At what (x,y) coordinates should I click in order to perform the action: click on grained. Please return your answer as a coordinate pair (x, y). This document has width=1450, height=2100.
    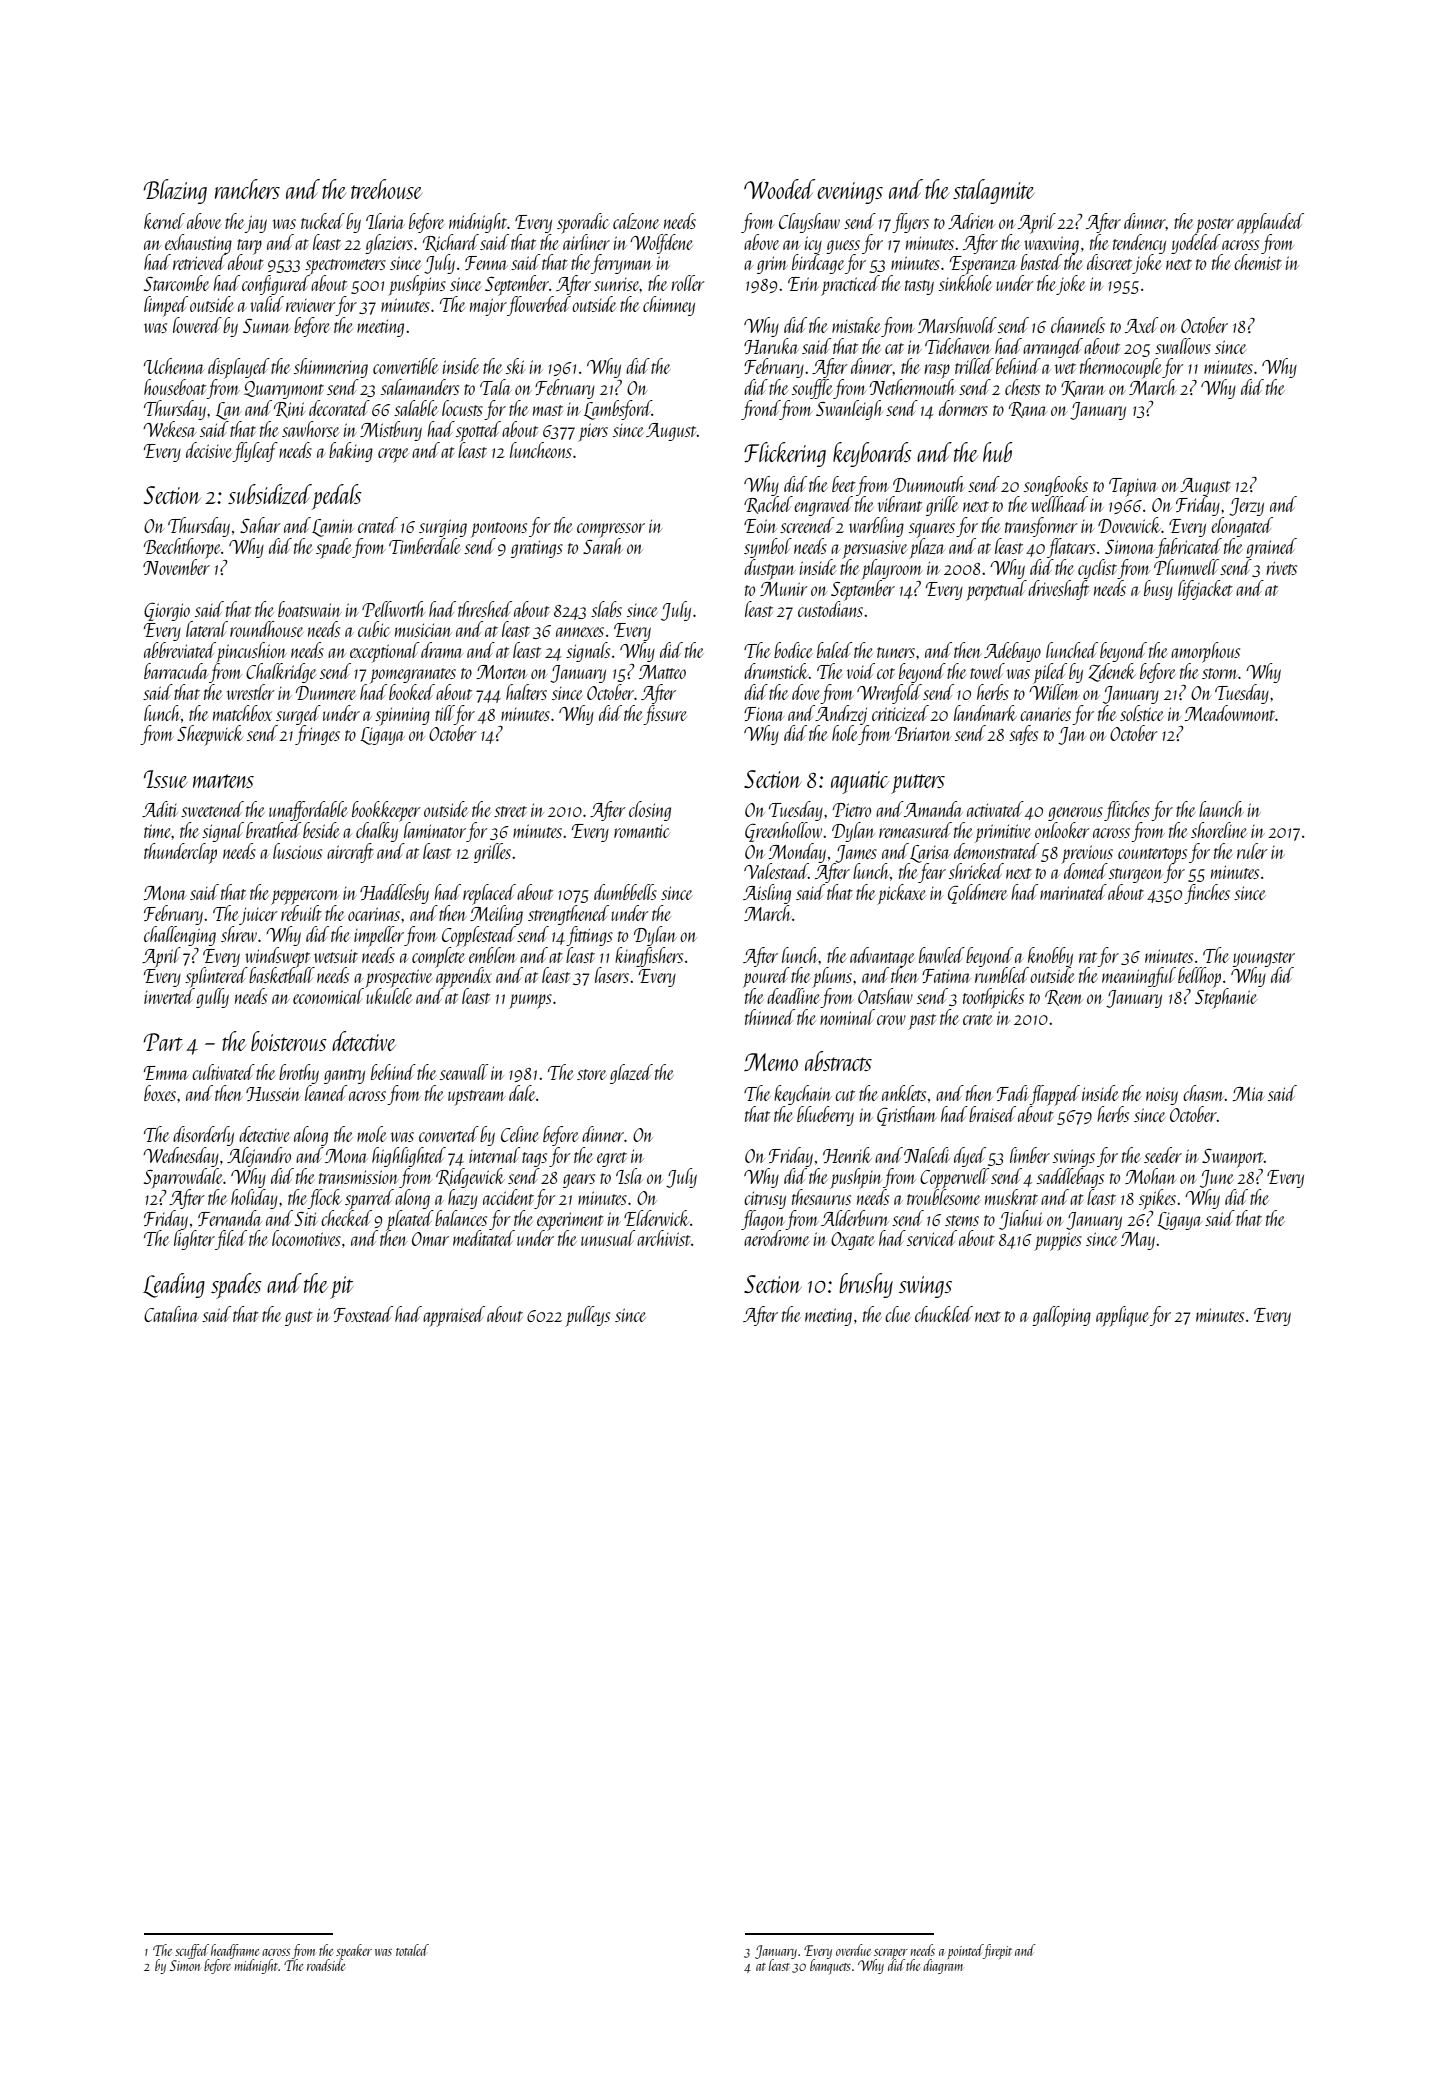
    Looking at the image, I should click on (1271, 548).
